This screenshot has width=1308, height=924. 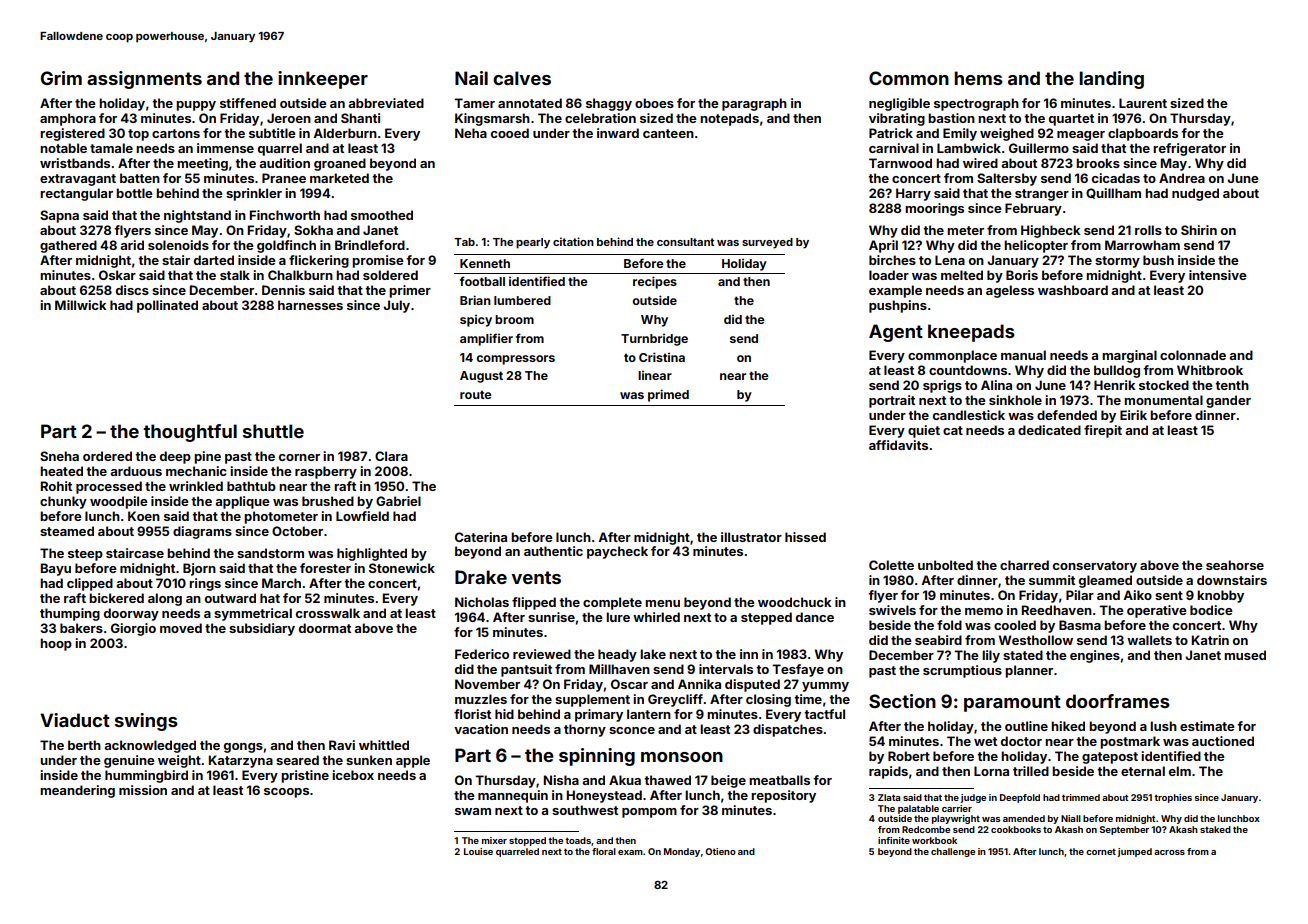 What do you see at coordinates (898, 306) in the screenshot?
I see `pushpins` at bounding box center [898, 306].
